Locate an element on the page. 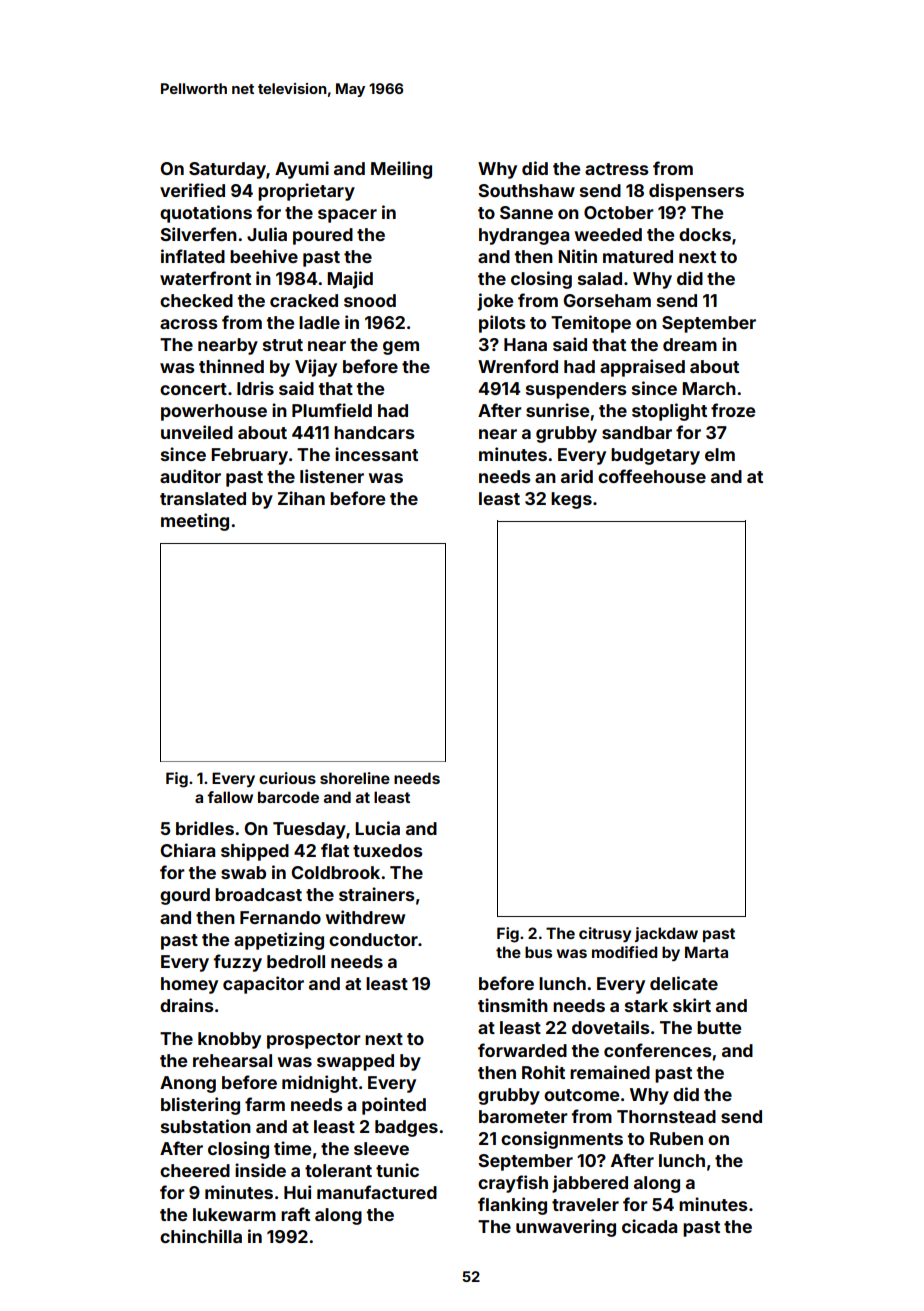 Image resolution: width=924 pixels, height=1311 pixels. across is located at coordinates (189, 324).
